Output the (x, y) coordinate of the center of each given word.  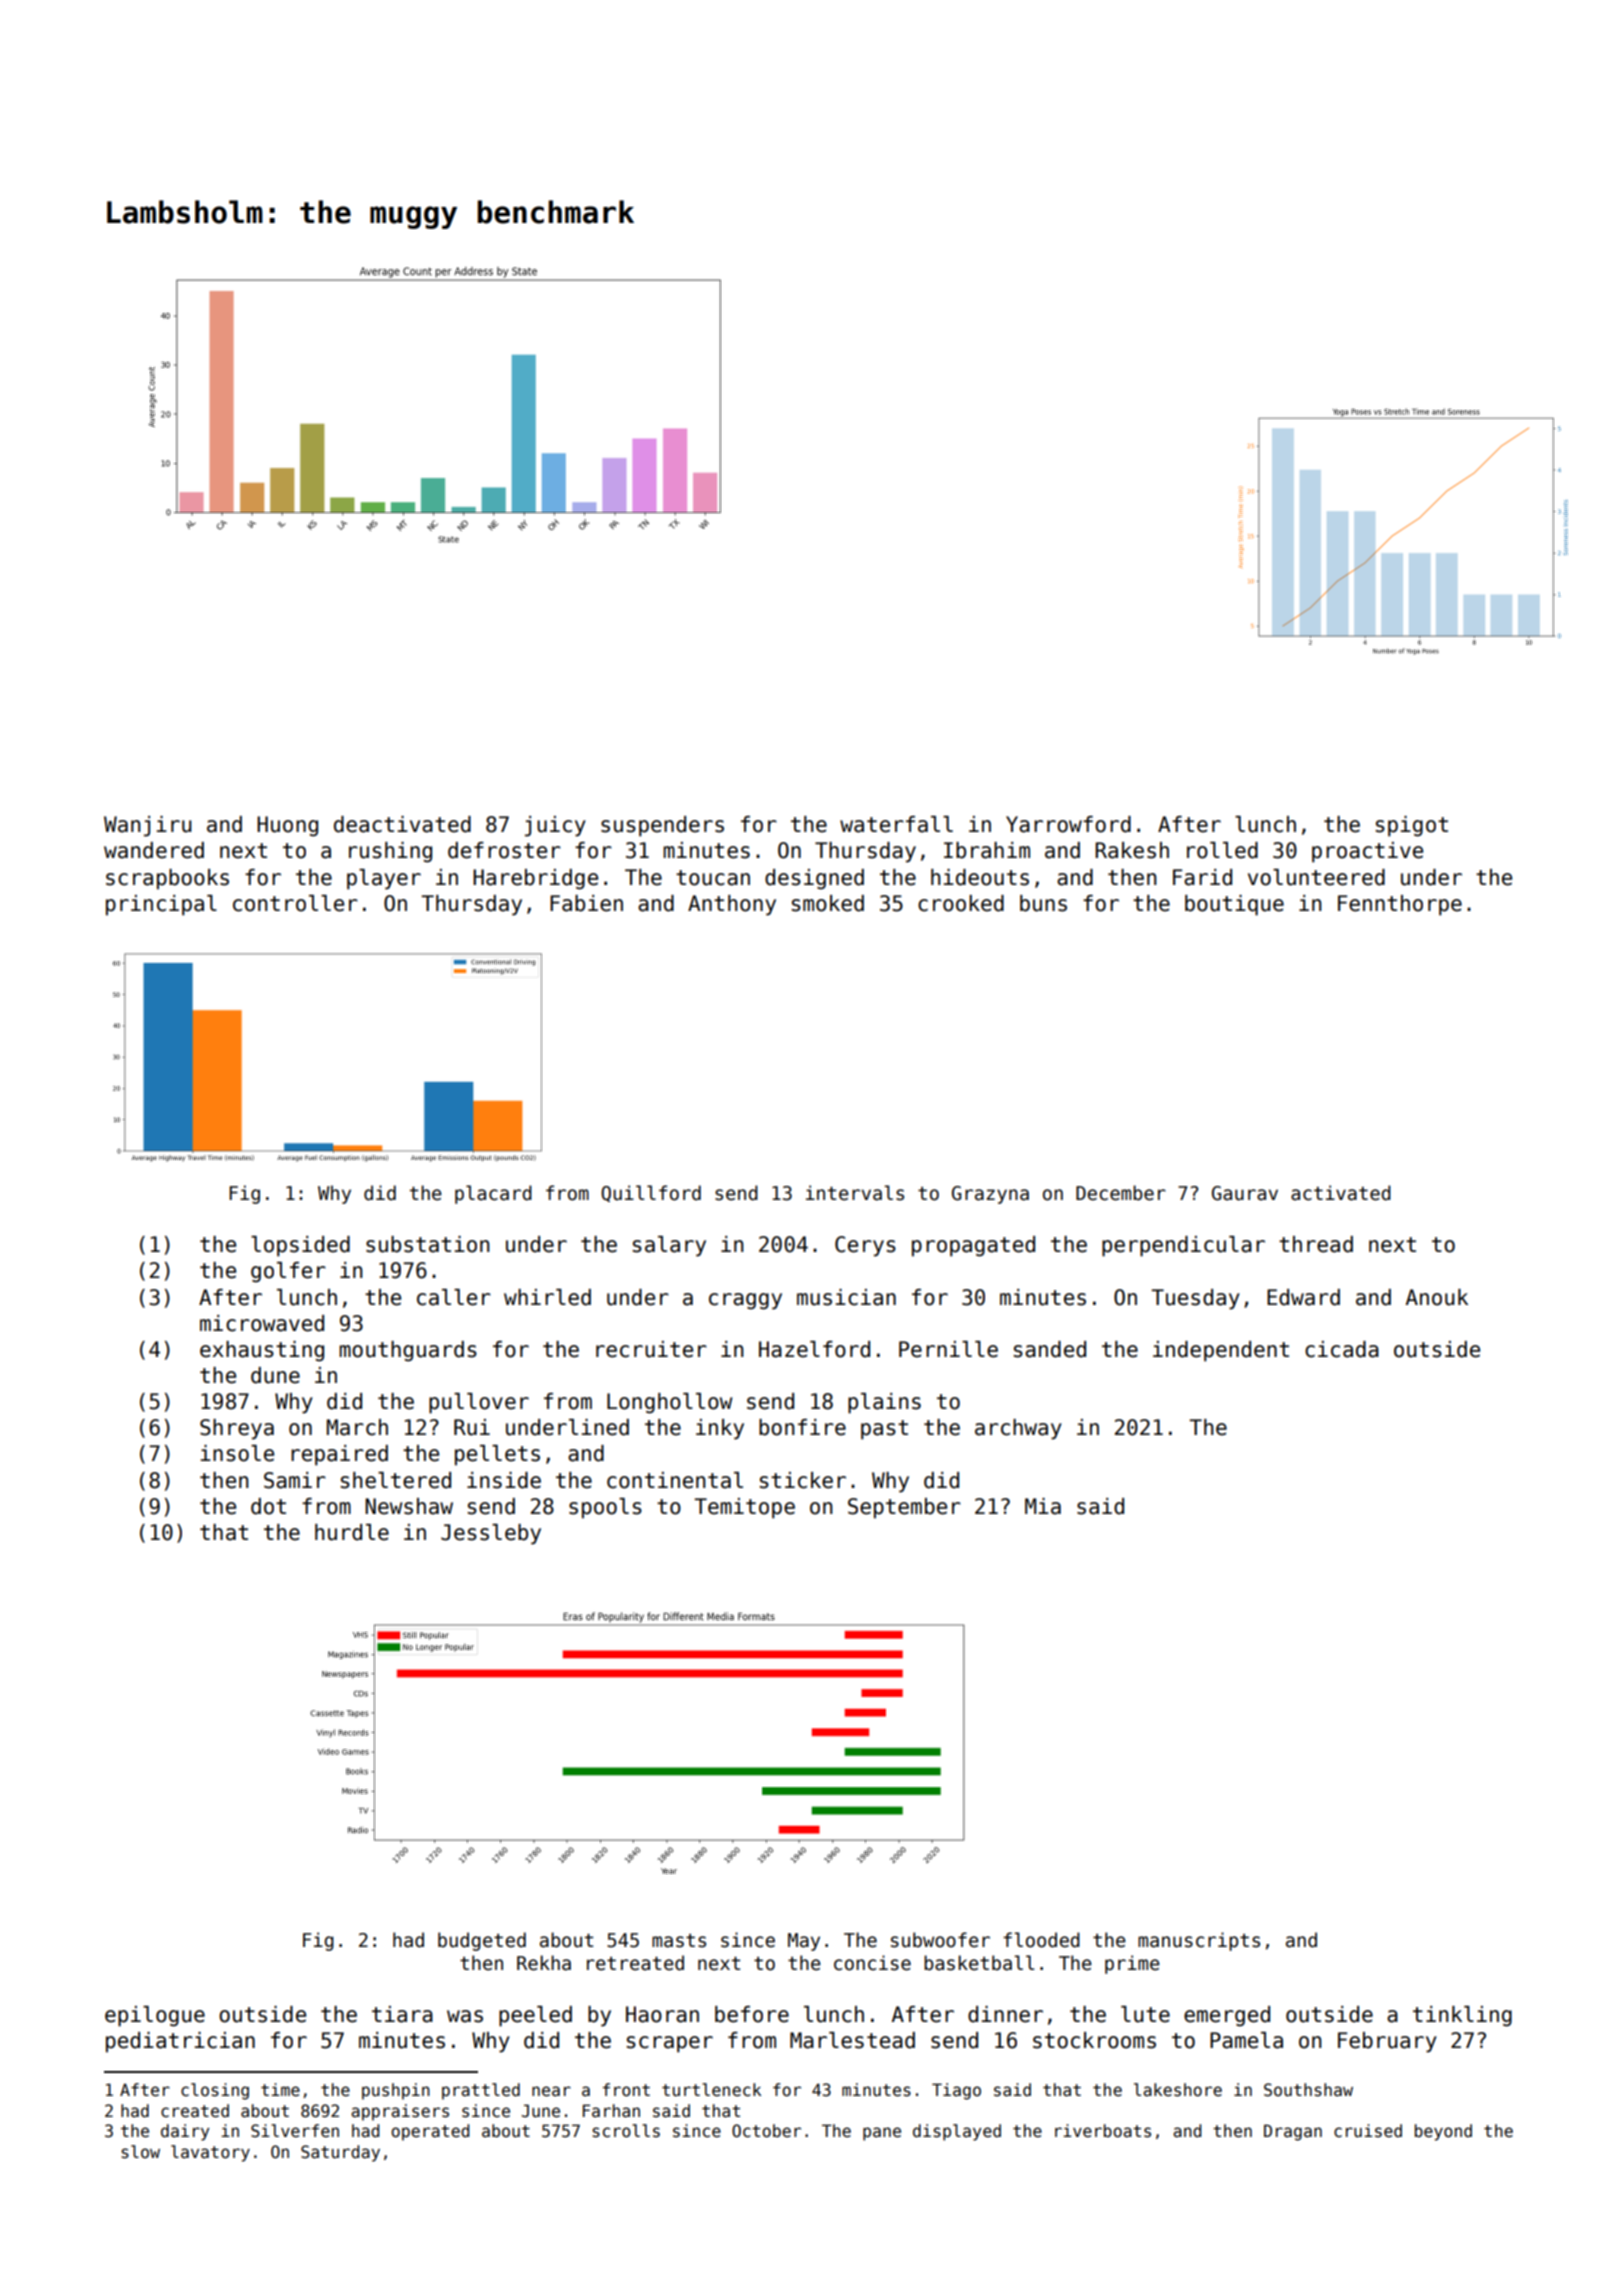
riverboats (1103, 2131)
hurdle (352, 1532)
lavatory (210, 2153)
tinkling (1462, 2016)
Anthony (732, 905)
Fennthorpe (1400, 905)
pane (882, 2134)
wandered (154, 850)
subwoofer (940, 1940)
